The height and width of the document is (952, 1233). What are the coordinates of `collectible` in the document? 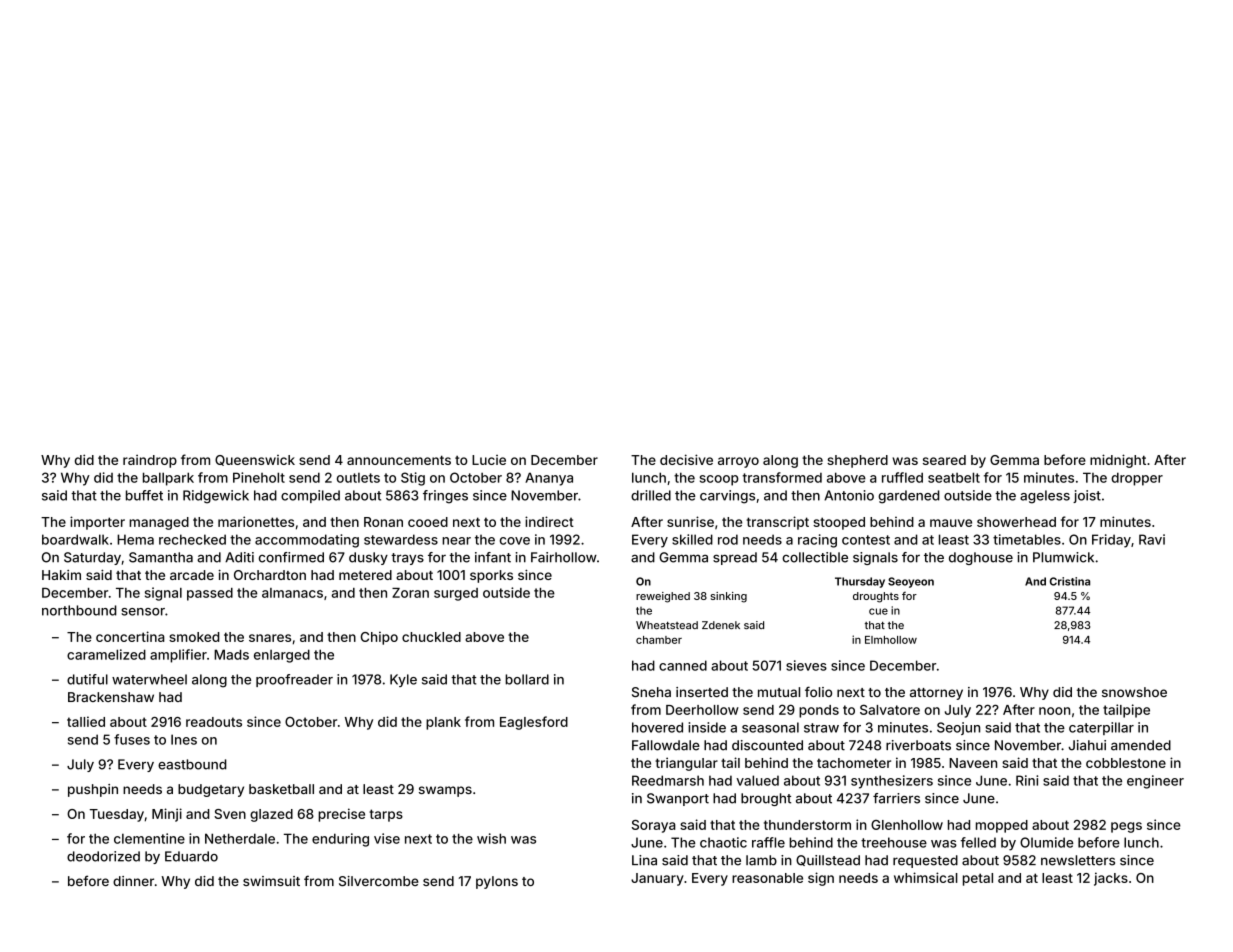 It's located at (815, 557).
